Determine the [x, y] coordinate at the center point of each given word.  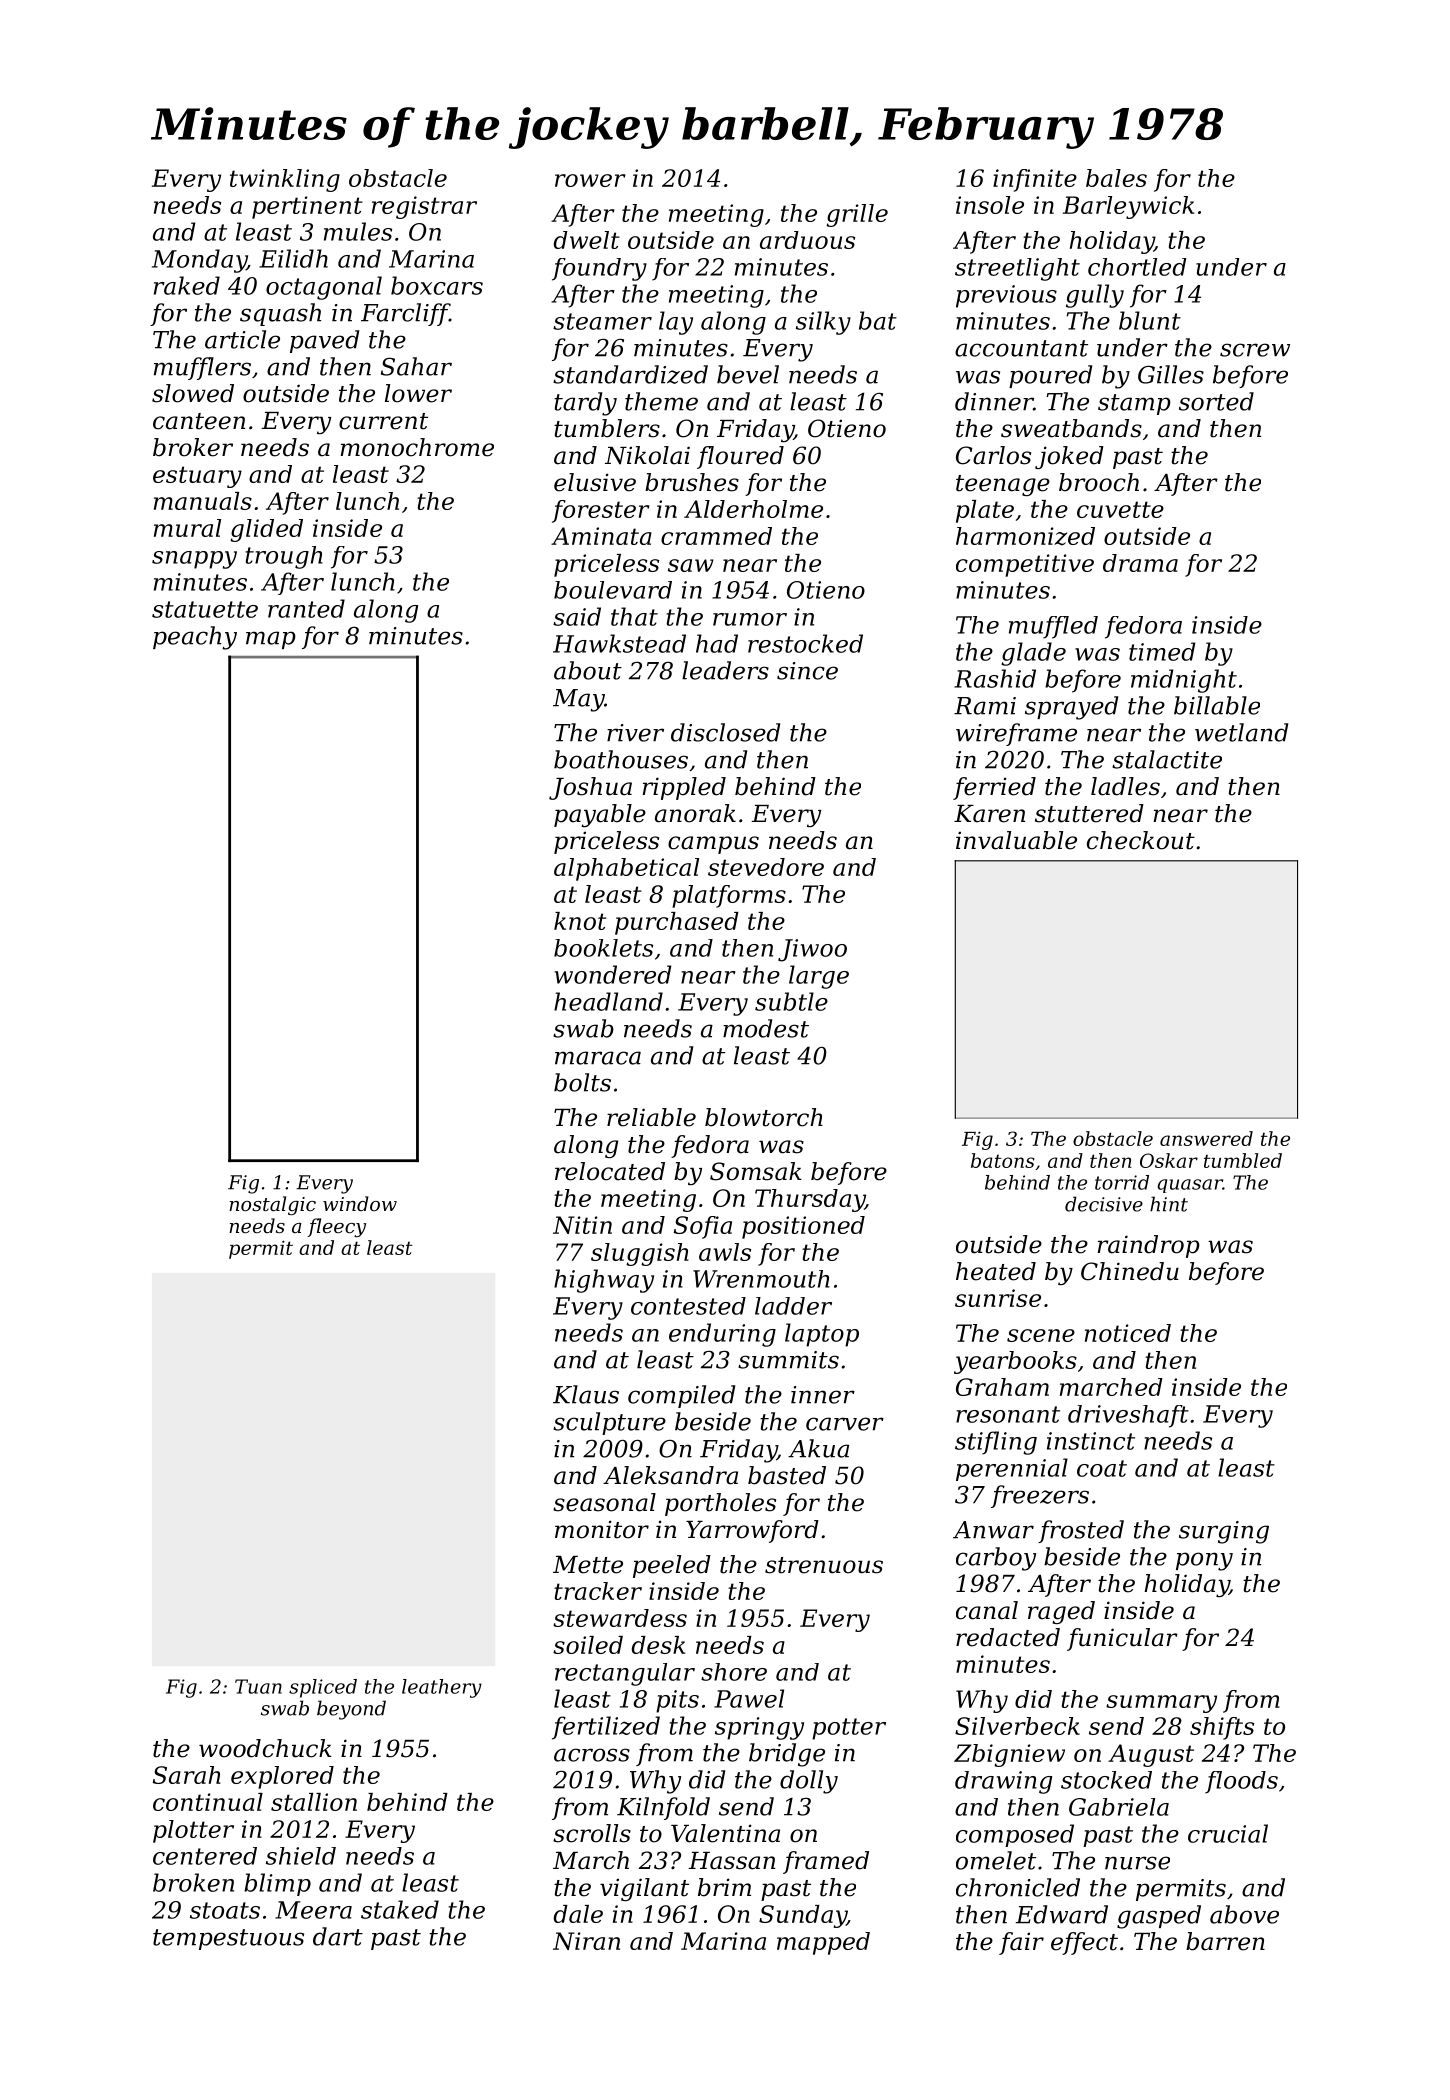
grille [857, 215]
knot [580, 921]
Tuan [258, 1686]
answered [1206, 1138]
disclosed [725, 732]
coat [1102, 1468]
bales [1116, 178]
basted [787, 1475]
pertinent [307, 207]
